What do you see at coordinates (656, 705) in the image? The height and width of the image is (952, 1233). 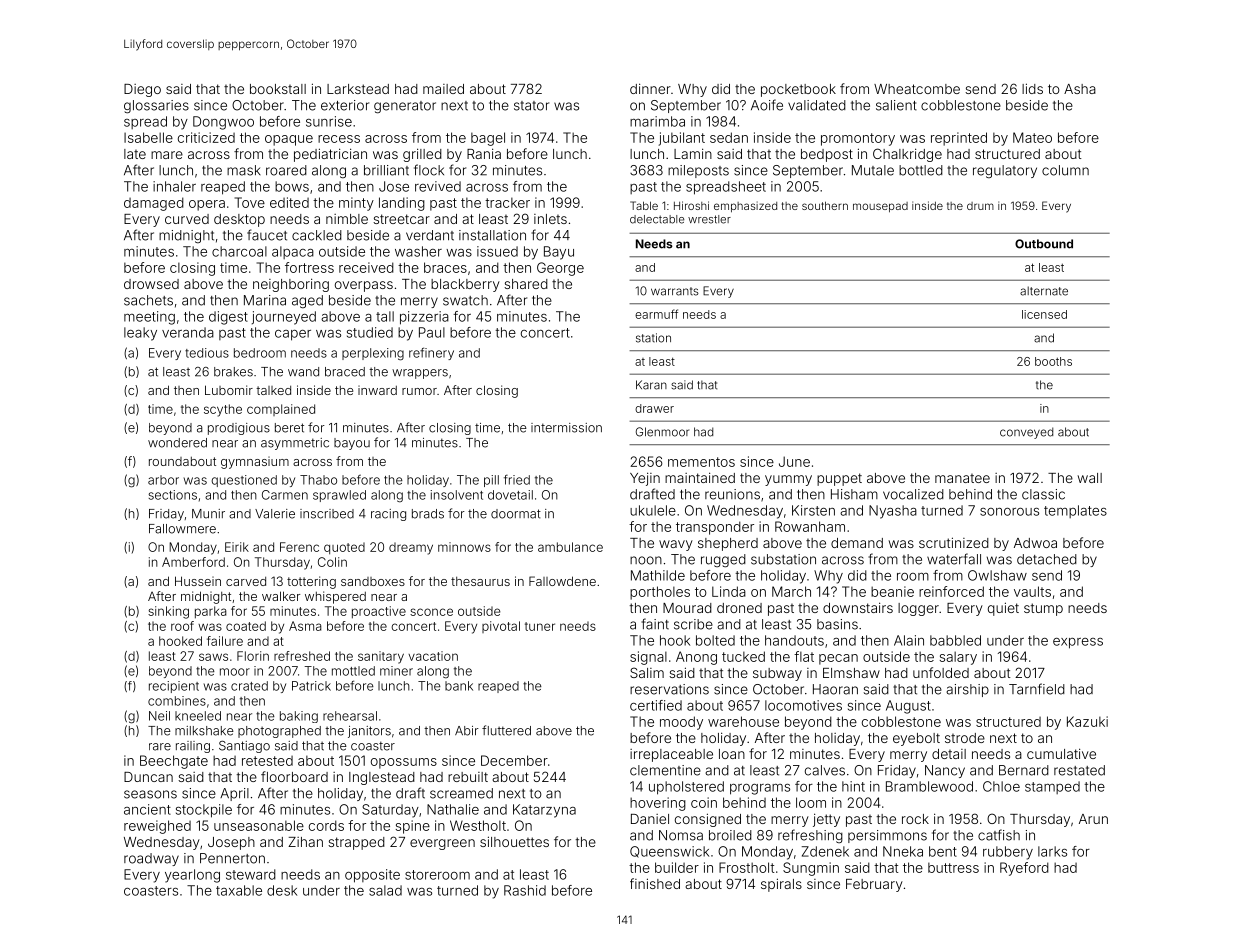 I see `certified` at bounding box center [656, 705].
